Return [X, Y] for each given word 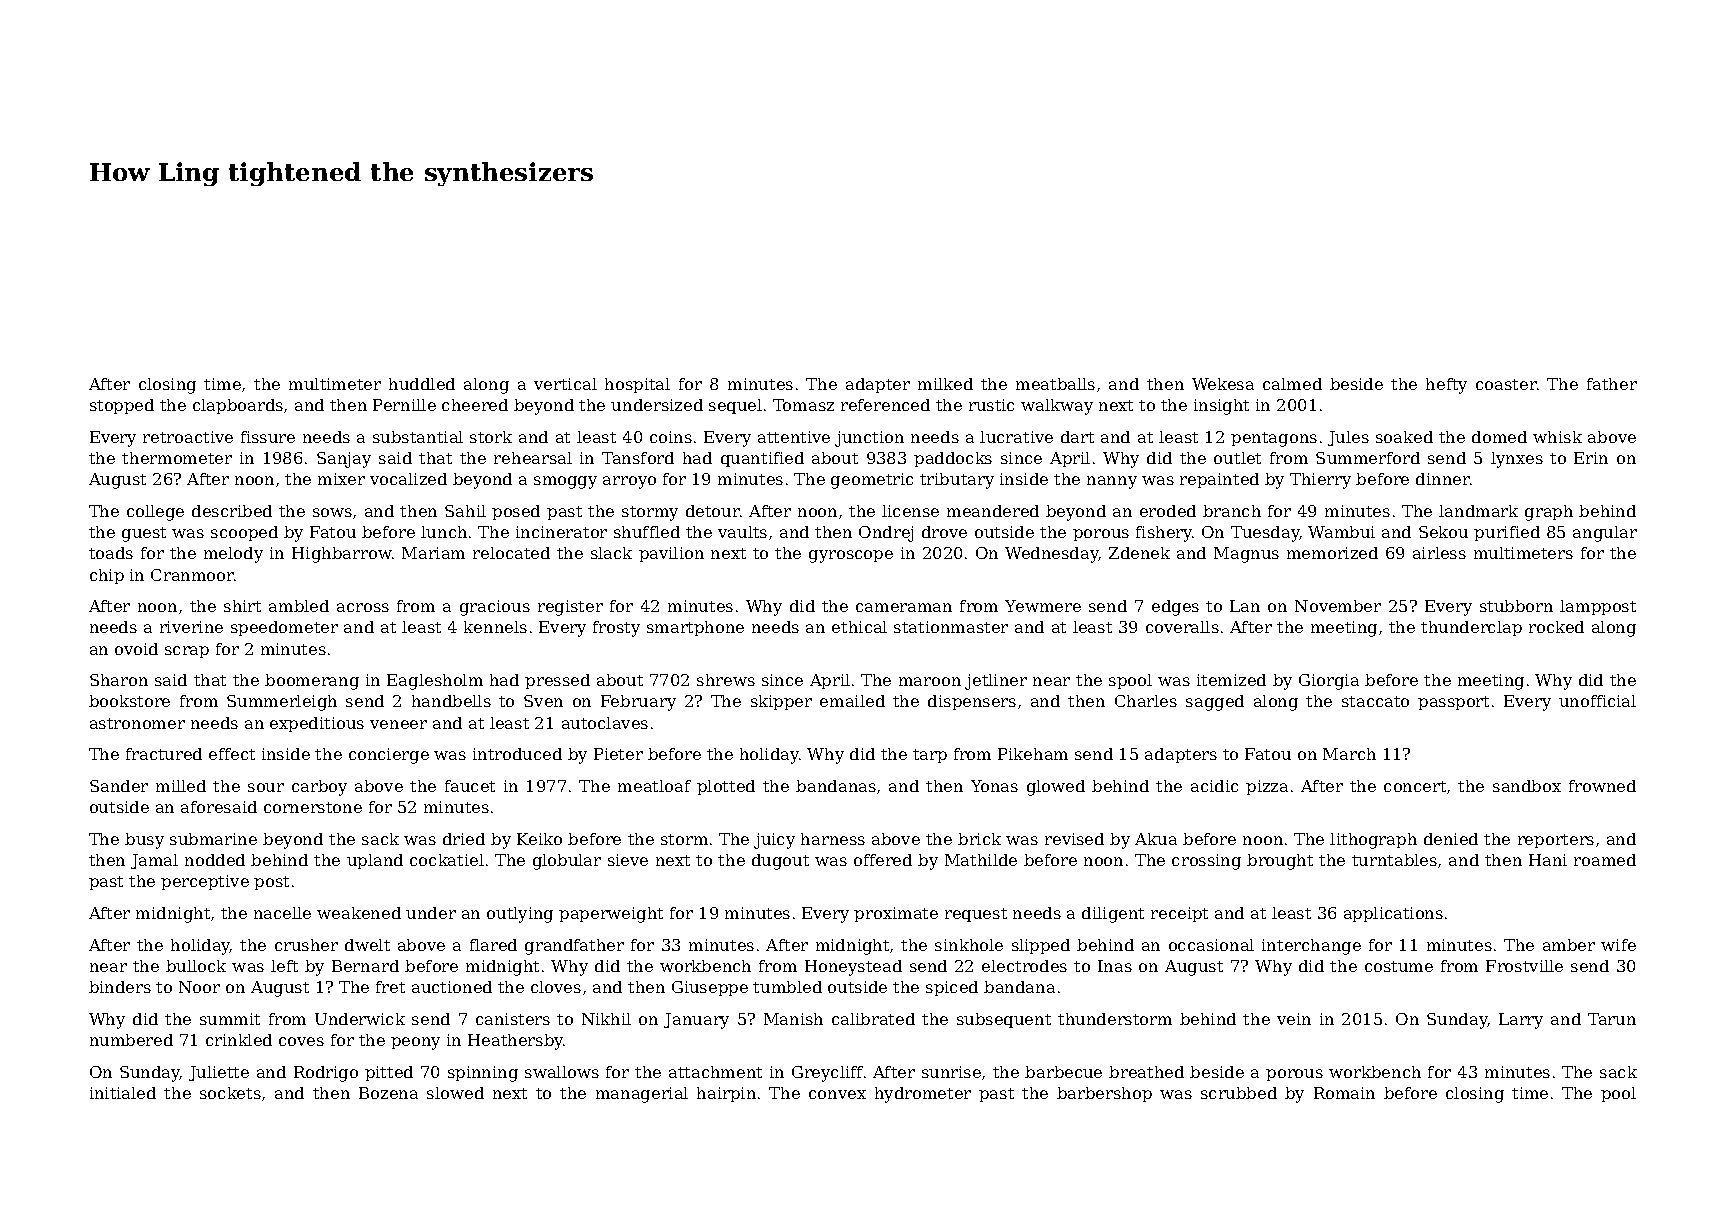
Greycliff [827, 1074]
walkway [1057, 407]
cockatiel [447, 860]
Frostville [1524, 966]
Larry [1521, 1021]
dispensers [972, 702]
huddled [422, 384]
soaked [1404, 437]
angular [1605, 534]
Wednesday [1052, 555]
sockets [230, 1093]
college [155, 513]
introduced [517, 754]
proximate [896, 914]
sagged [1215, 703]
